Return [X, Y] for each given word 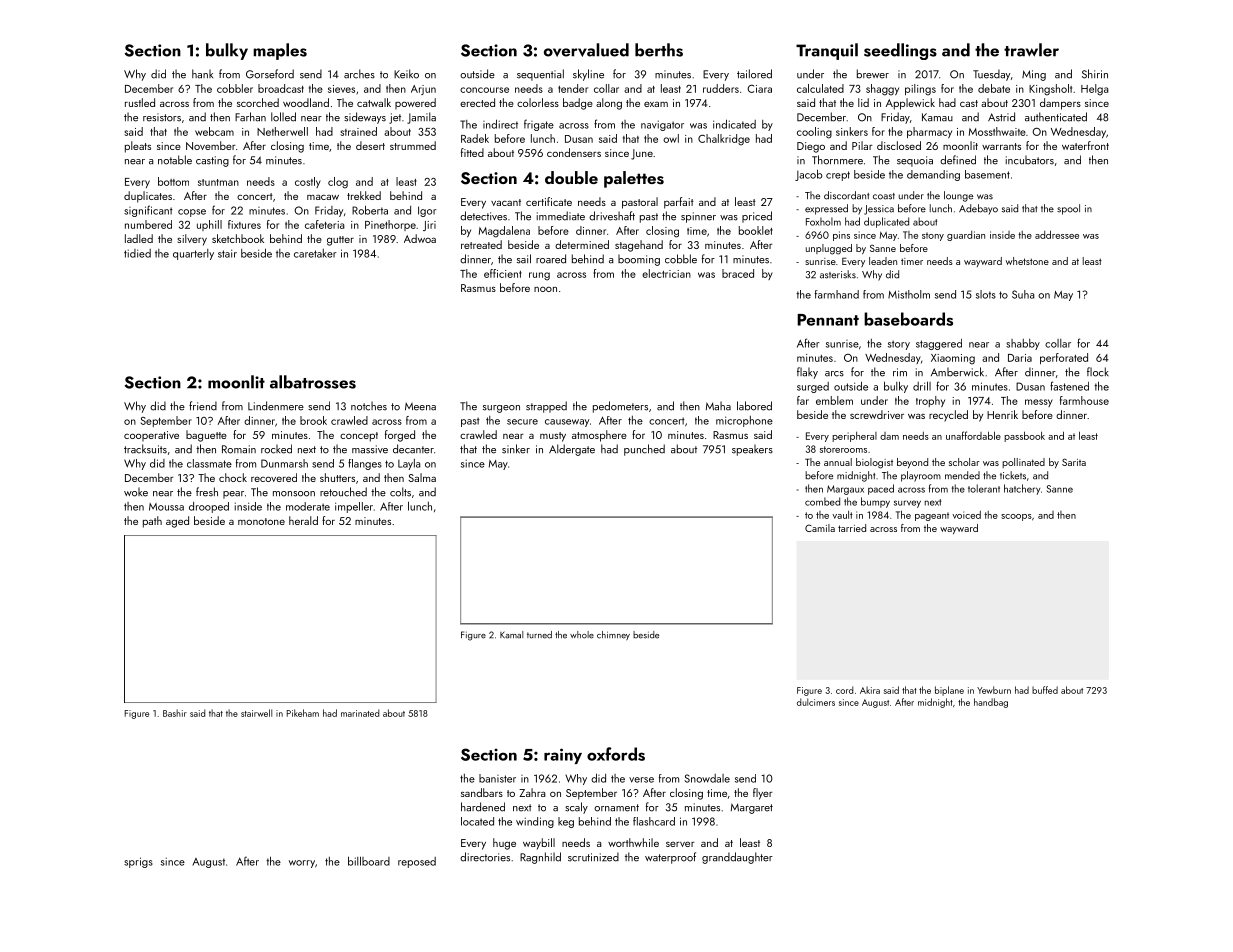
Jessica [879, 210]
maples [280, 51]
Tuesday [991, 75]
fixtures [244, 224]
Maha [718, 406]
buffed [1045, 690]
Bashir [175, 713]
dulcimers [816, 702]
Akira [870, 690]
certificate [549, 201]
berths [659, 50]
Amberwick [957, 372]
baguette [206, 436]
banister [497, 778]
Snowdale [707, 778]
